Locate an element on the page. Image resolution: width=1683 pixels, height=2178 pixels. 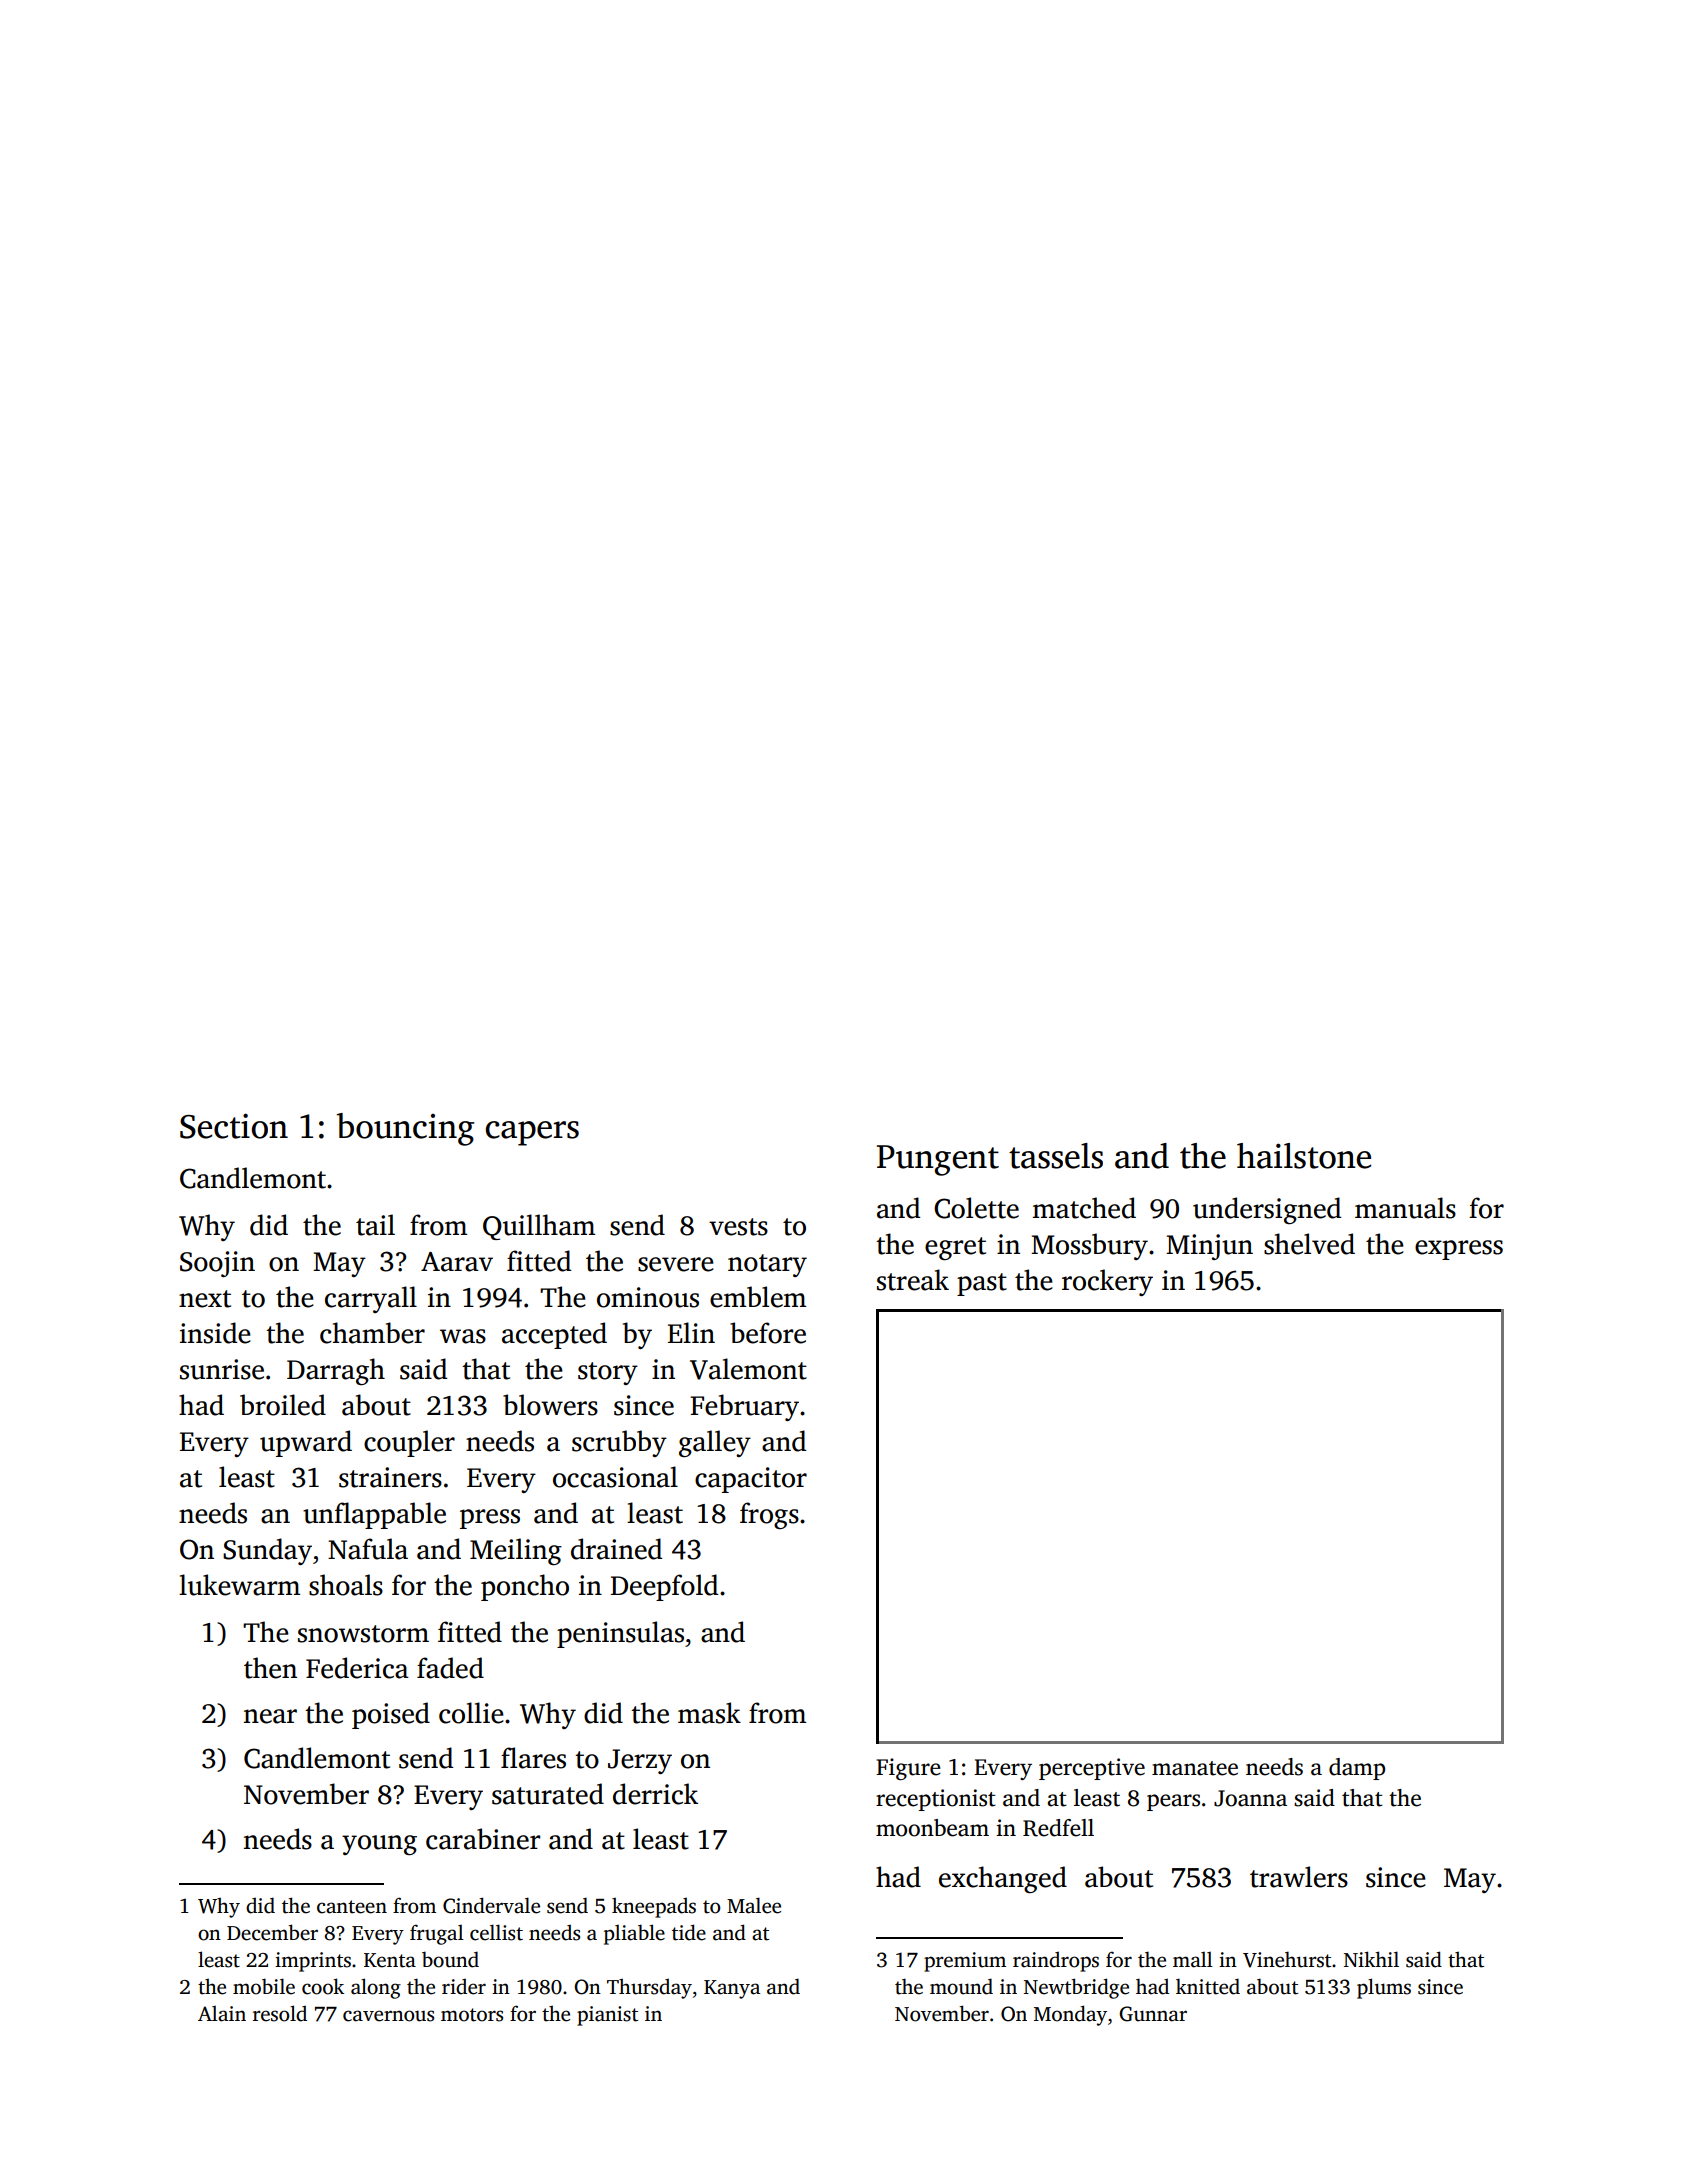
bouncing is located at coordinates (405, 1129).
